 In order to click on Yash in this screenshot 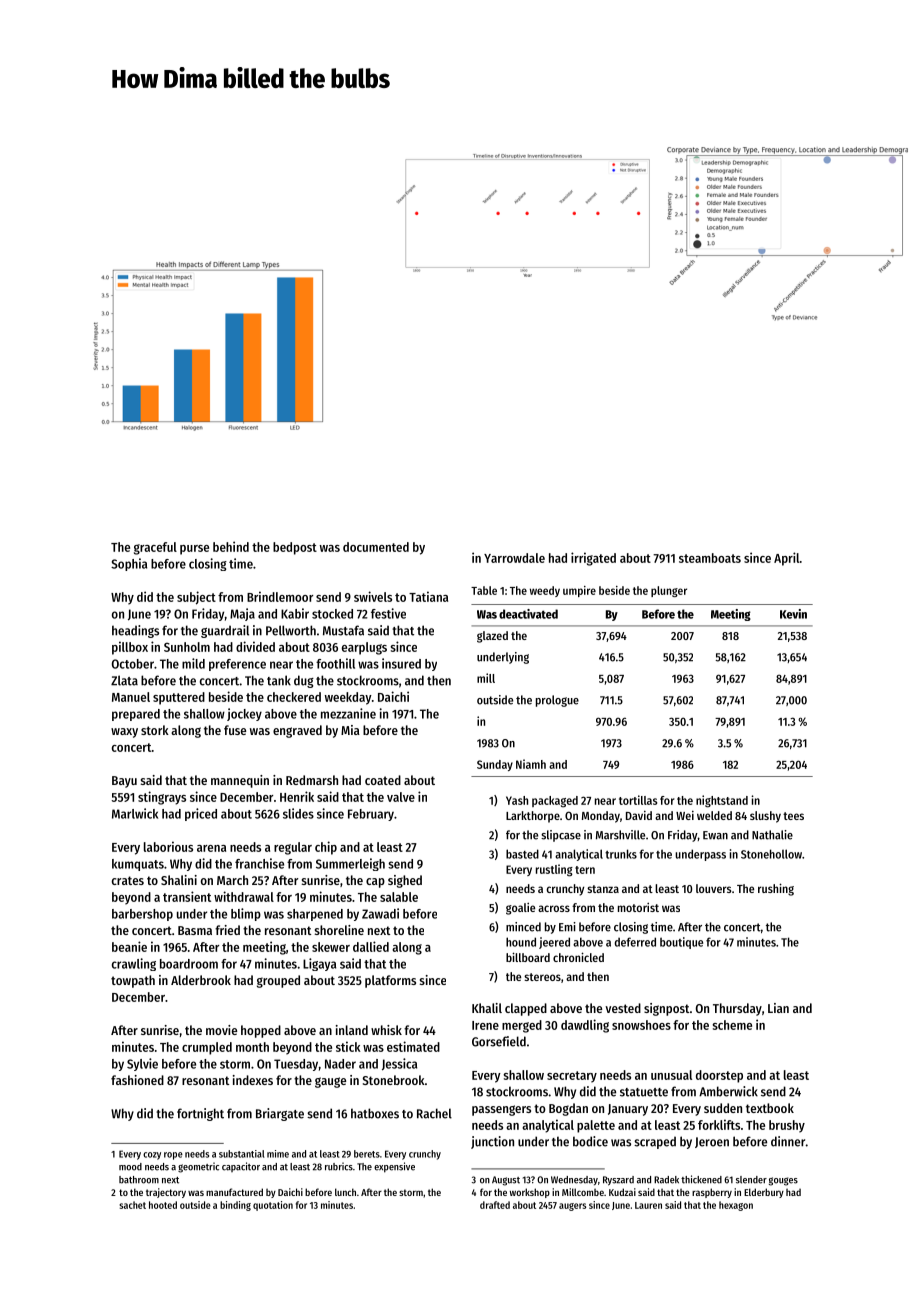, I will do `click(517, 800)`.
